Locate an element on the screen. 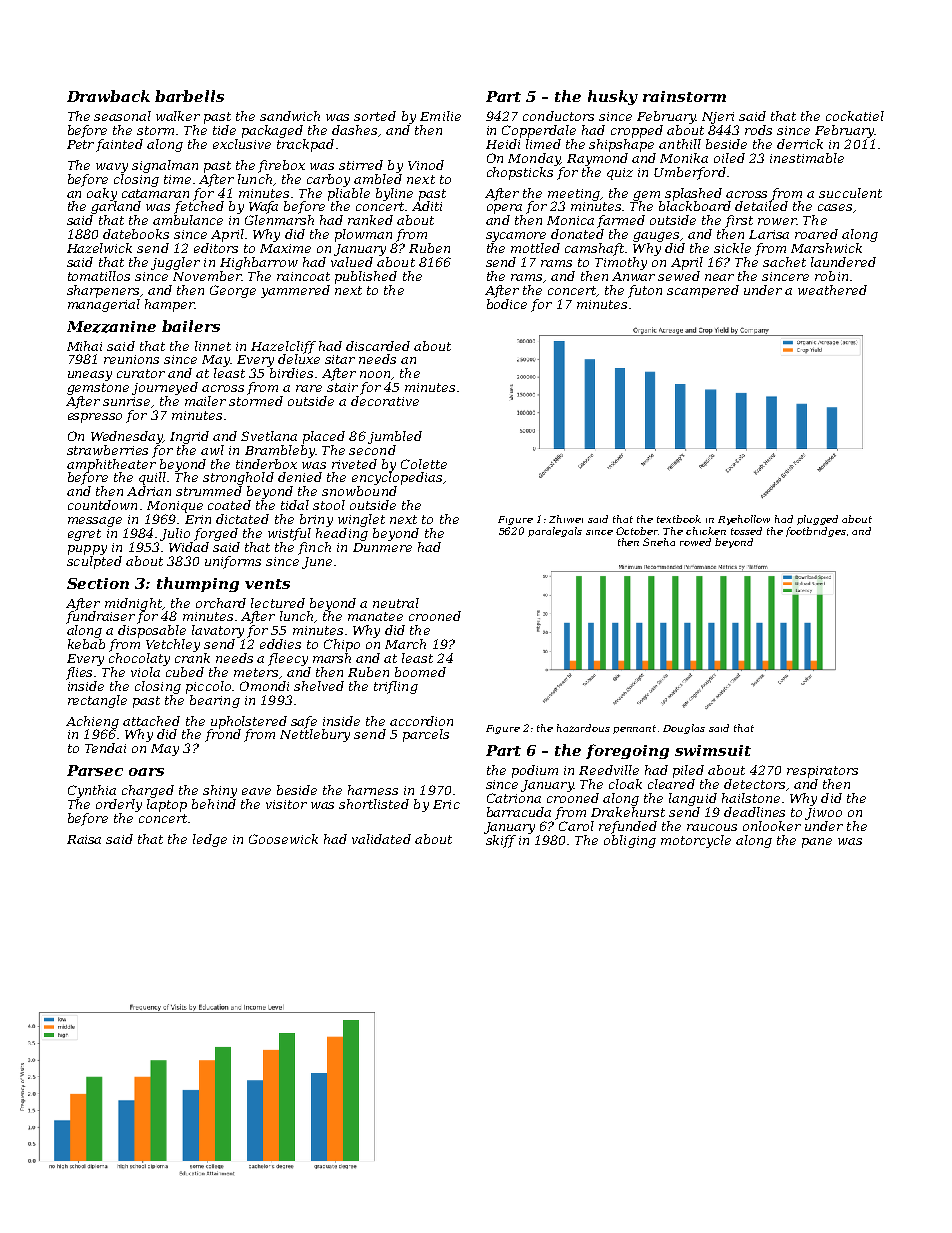 The width and height of the screenshot is (952, 1233). bodice is located at coordinates (507, 304).
